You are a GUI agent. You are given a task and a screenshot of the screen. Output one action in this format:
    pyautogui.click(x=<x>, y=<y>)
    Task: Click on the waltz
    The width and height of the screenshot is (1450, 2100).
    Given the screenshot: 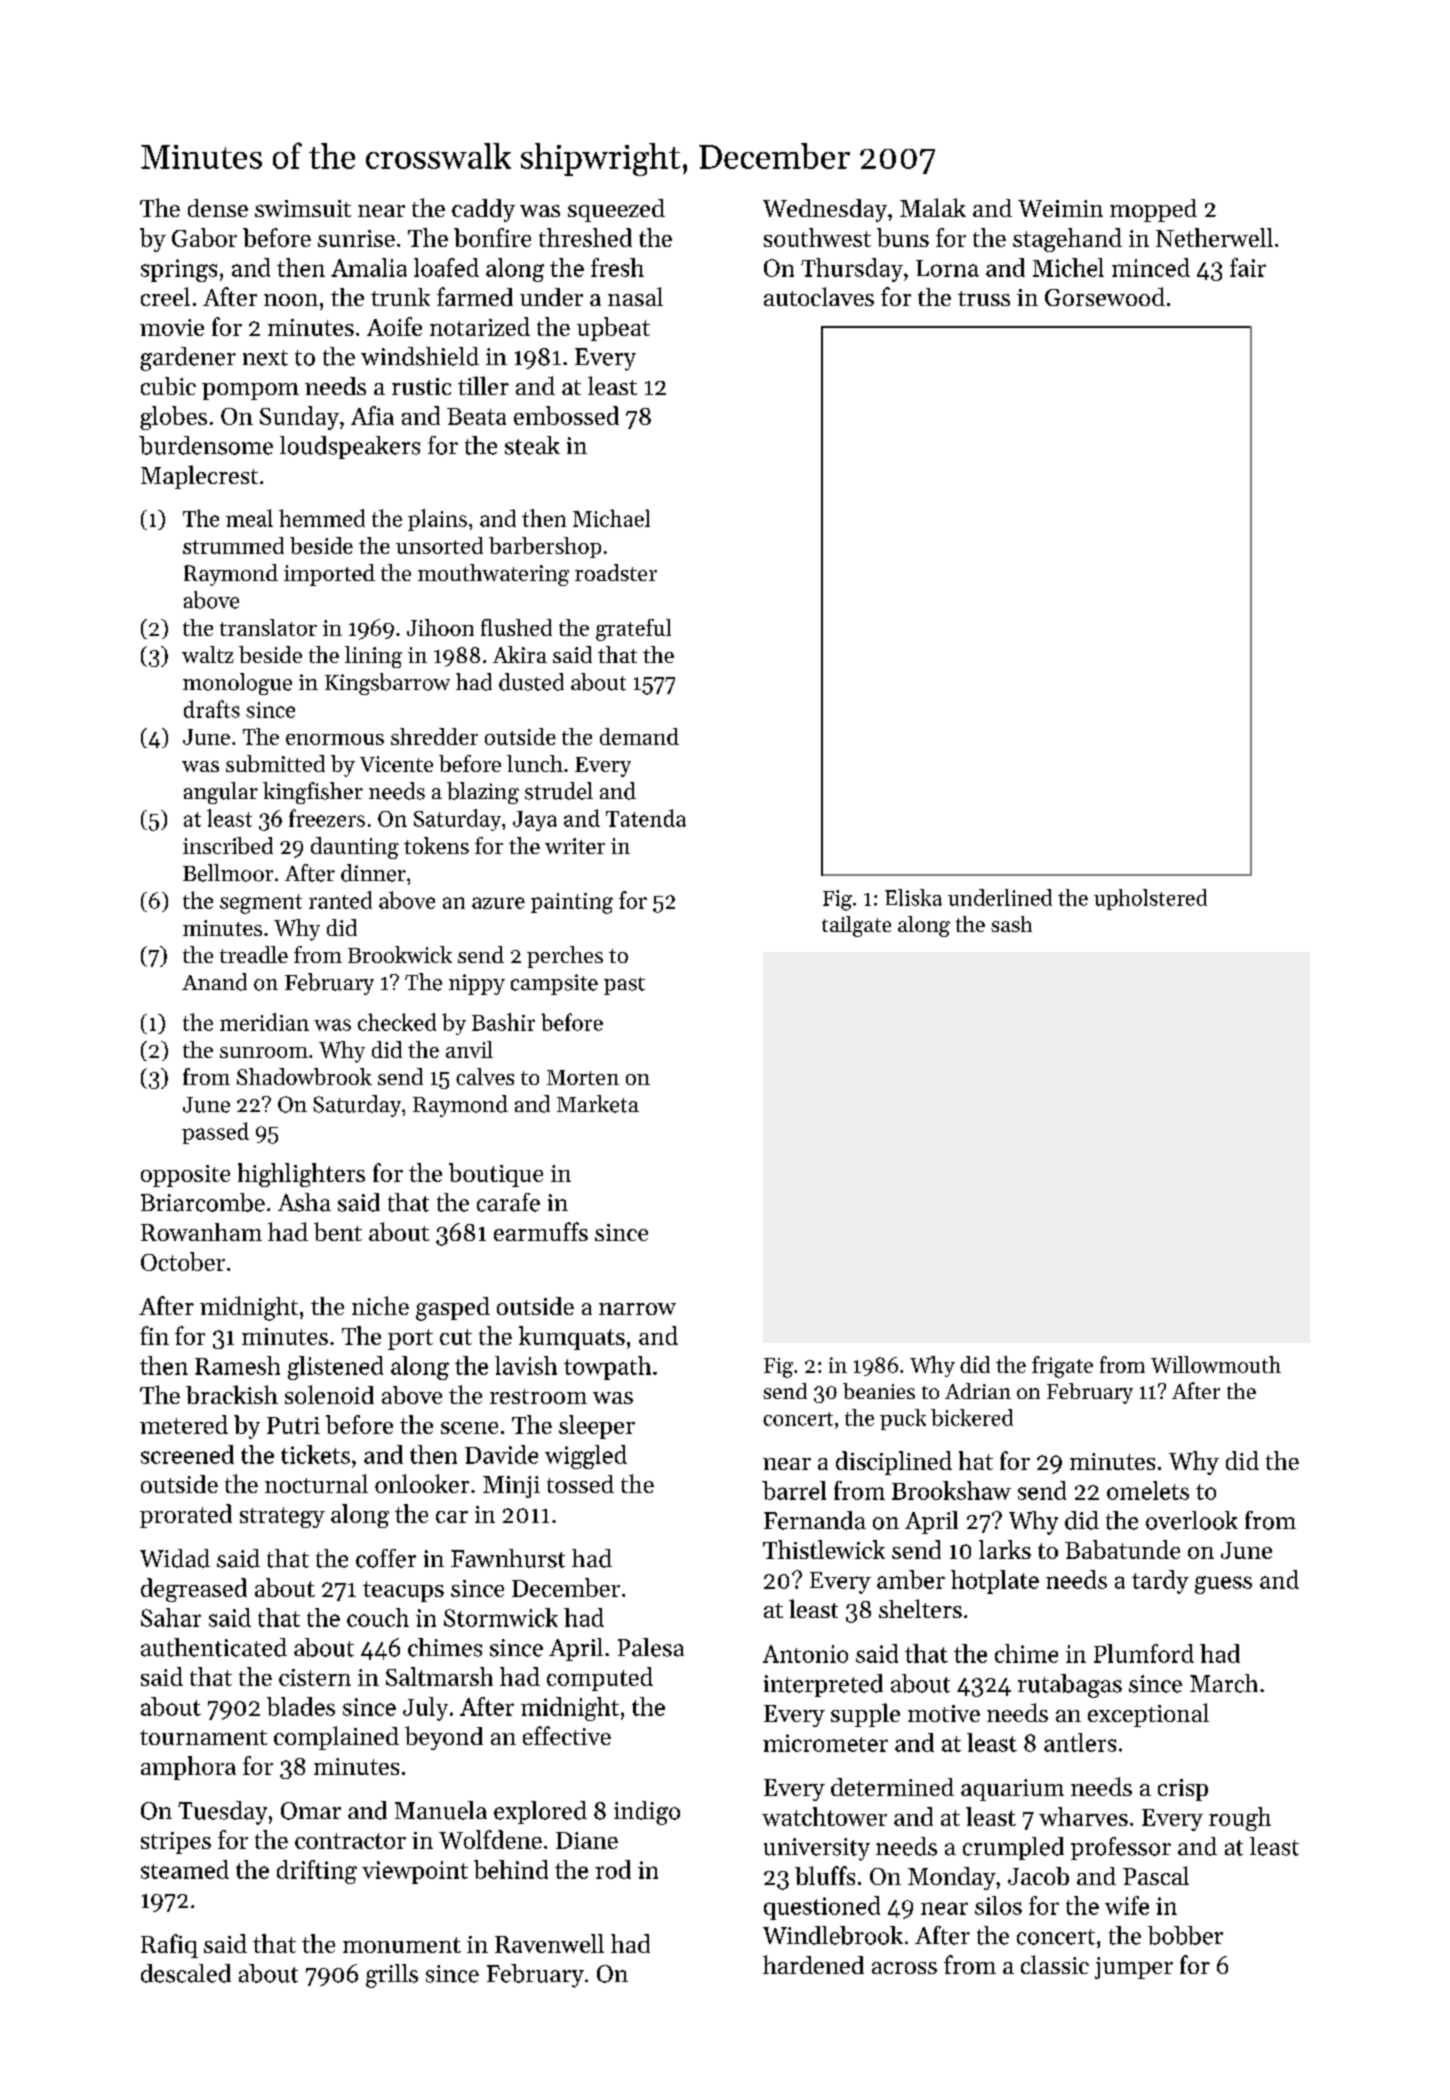 What is the action you would take?
    pyautogui.click(x=208, y=654)
